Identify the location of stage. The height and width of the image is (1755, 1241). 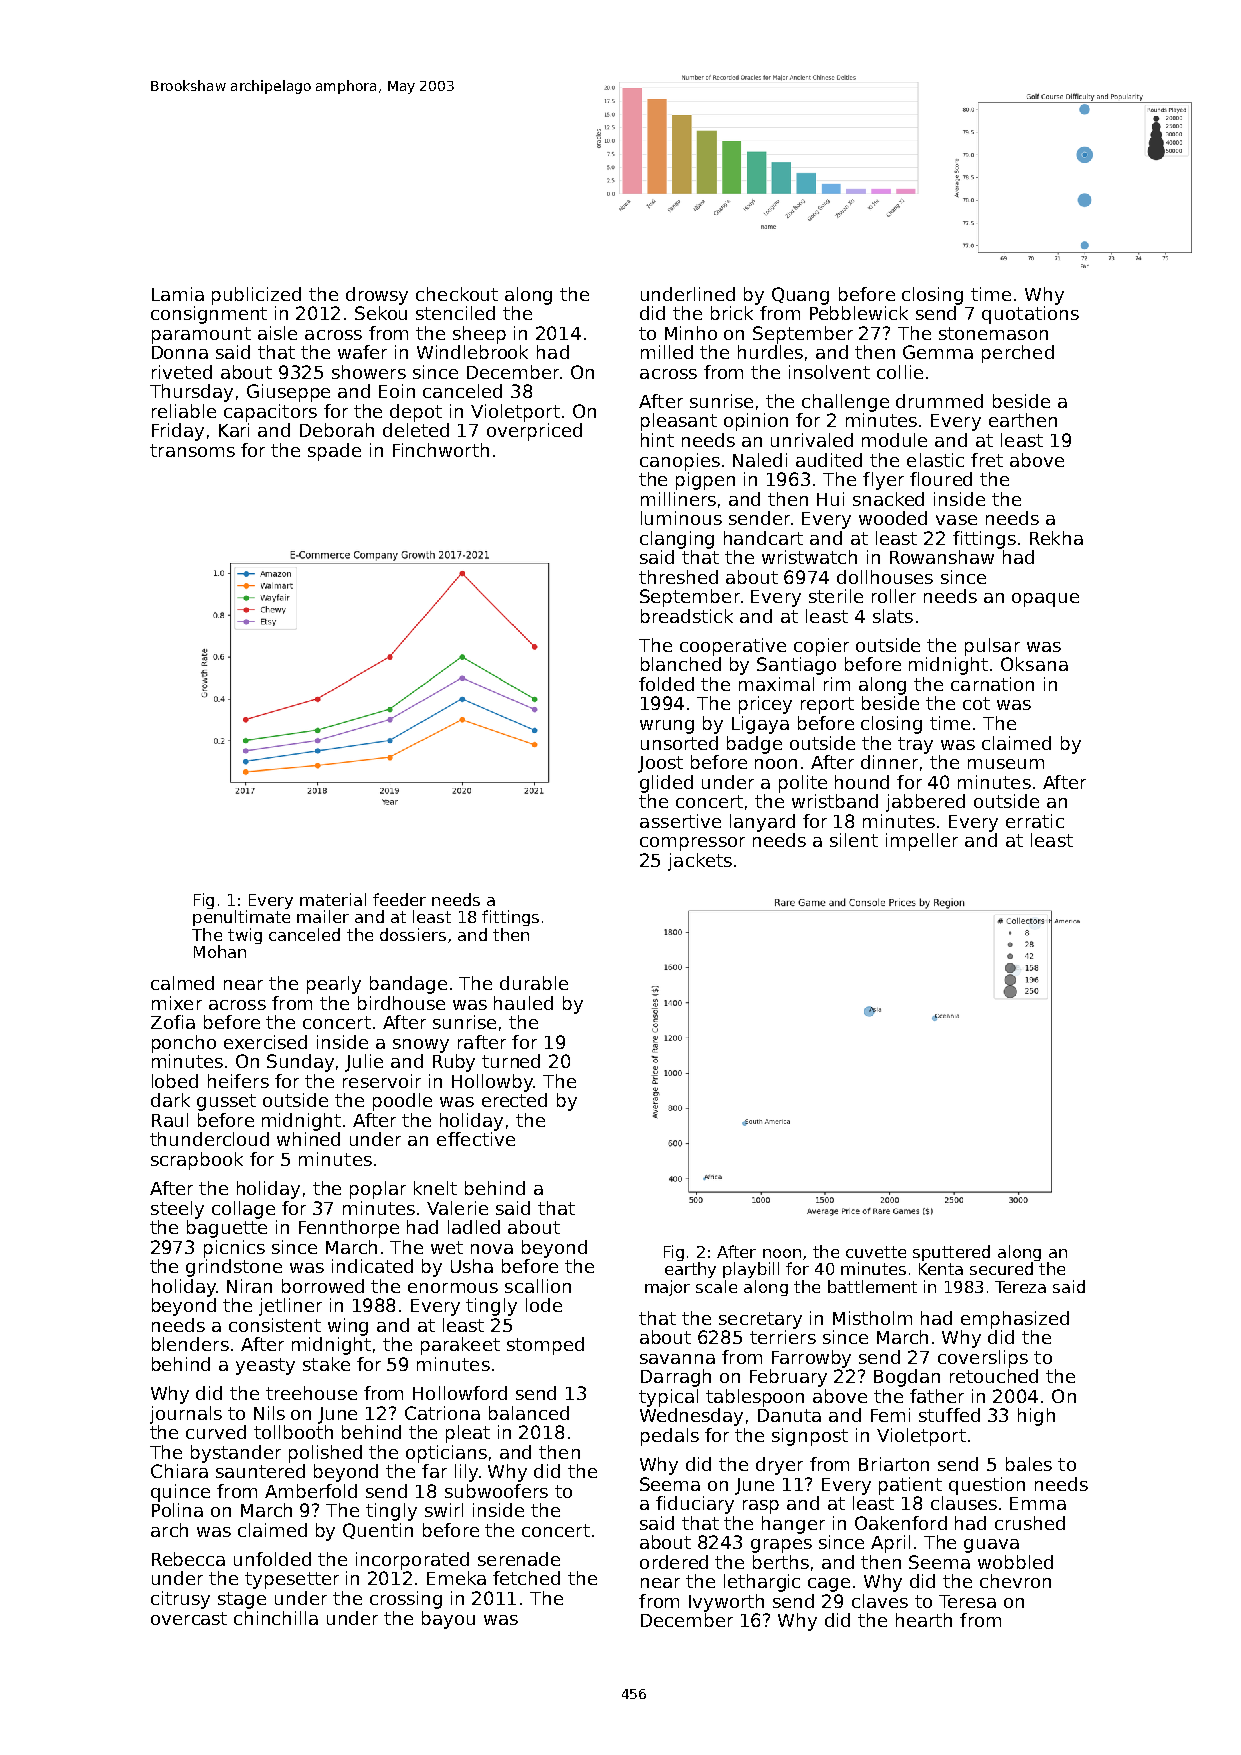
(242, 1600).
